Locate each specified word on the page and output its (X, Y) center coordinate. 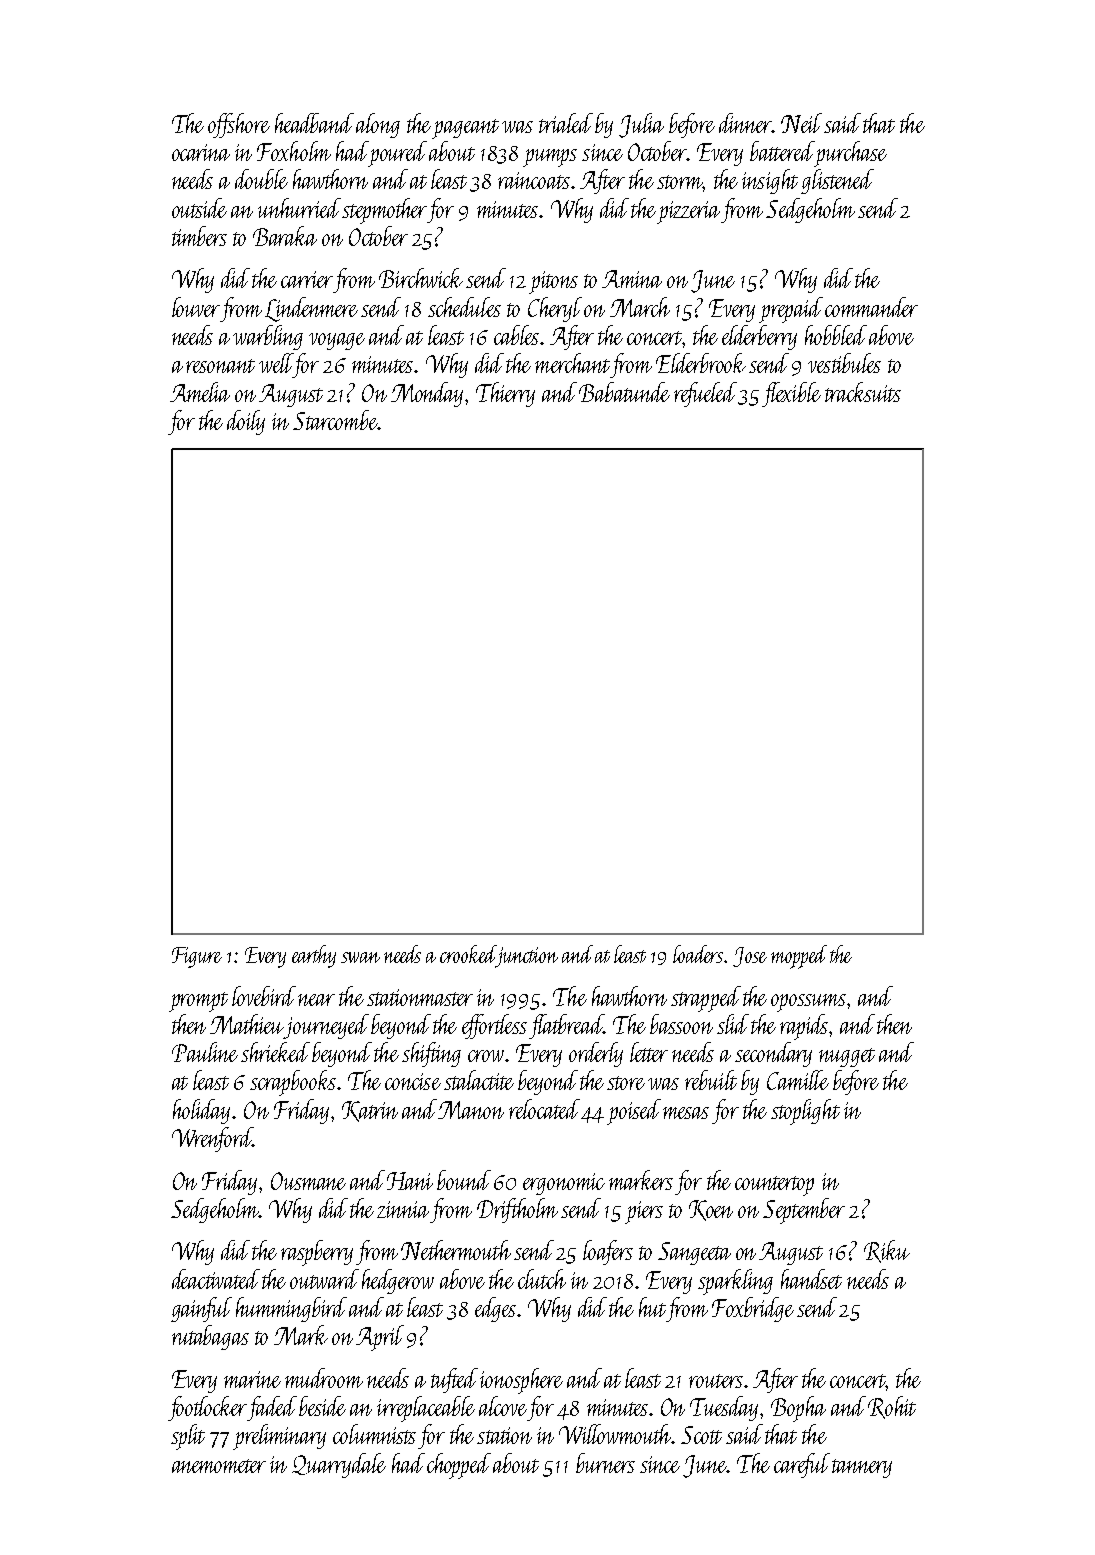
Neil (801, 123)
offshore (239, 125)
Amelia (200, 392)
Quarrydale (339, 1465)
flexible (791, 394)
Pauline (205, 1052)
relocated (544, 1109)
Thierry (505, 394)
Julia (641, 125)
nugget (847, 1057)
